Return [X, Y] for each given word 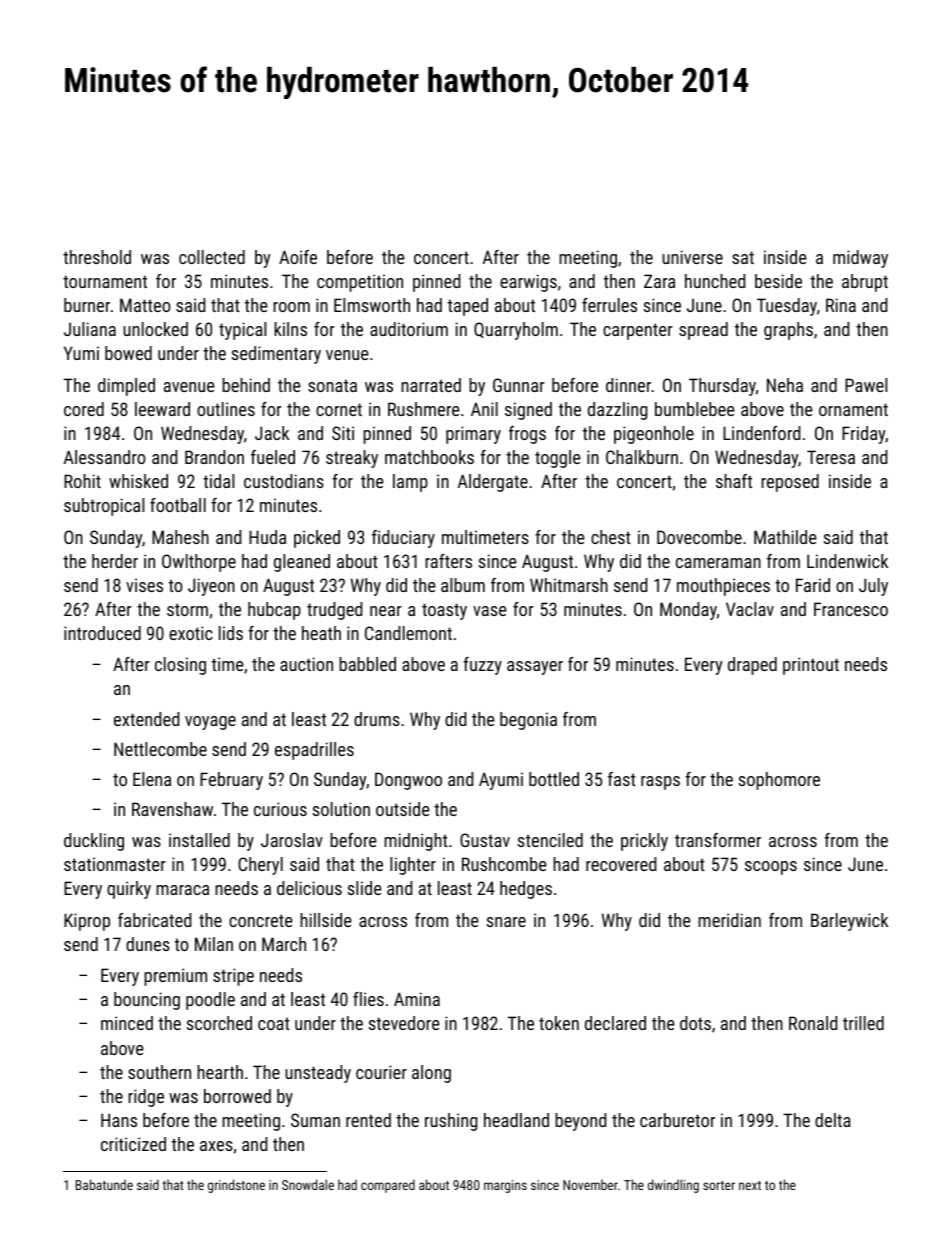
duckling [94, 842]
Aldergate [493, 483]
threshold [97, 257]
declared [615, 1023]
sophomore [779, 781]
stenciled [550, 840]
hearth [220, 1072]
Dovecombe [699, 537]
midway [860, 259]
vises [144, 585]
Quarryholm [516, 331]
